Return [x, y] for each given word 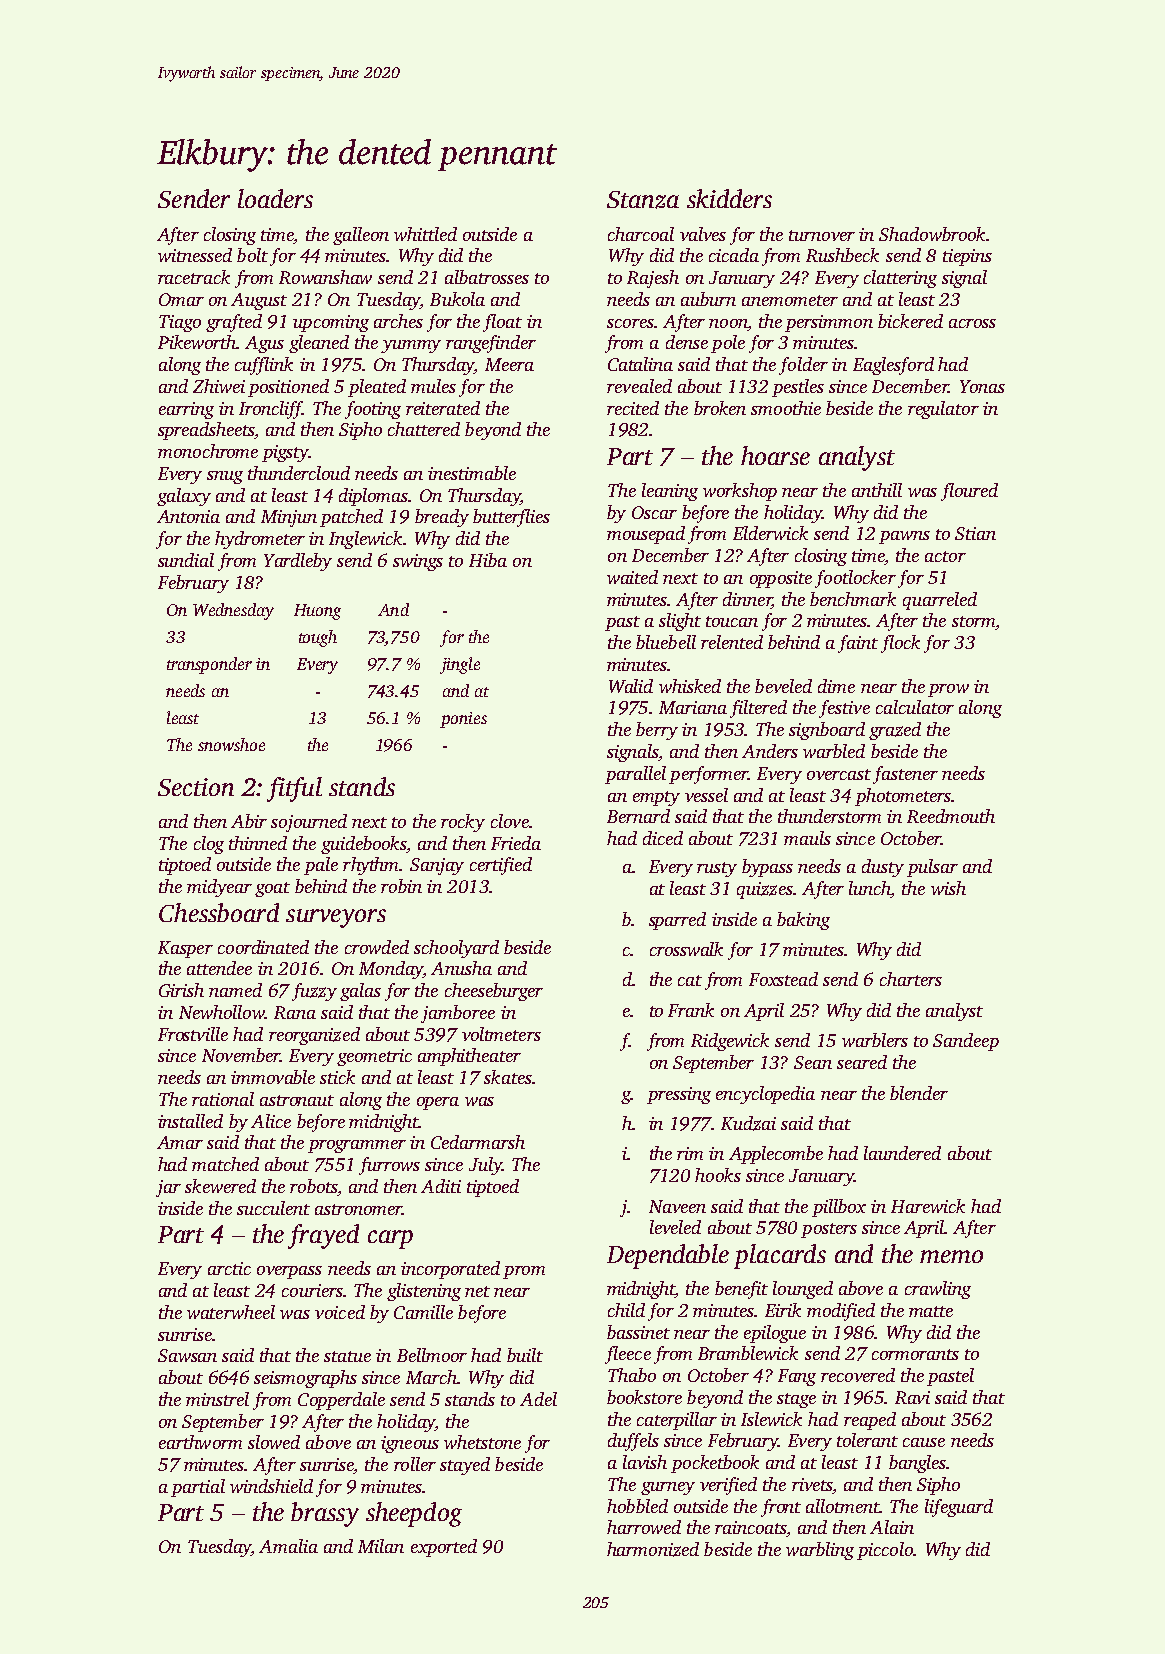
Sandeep [966, 1042]
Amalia [288, 1546]
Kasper [185, 949]
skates [508, 1077]
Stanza [643, 200]
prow [948, 690]
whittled [425, 234]
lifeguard [959, 1508]
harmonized [653, 1549]
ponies [463, 720]
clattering [900, 279]
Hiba [488, 560]
